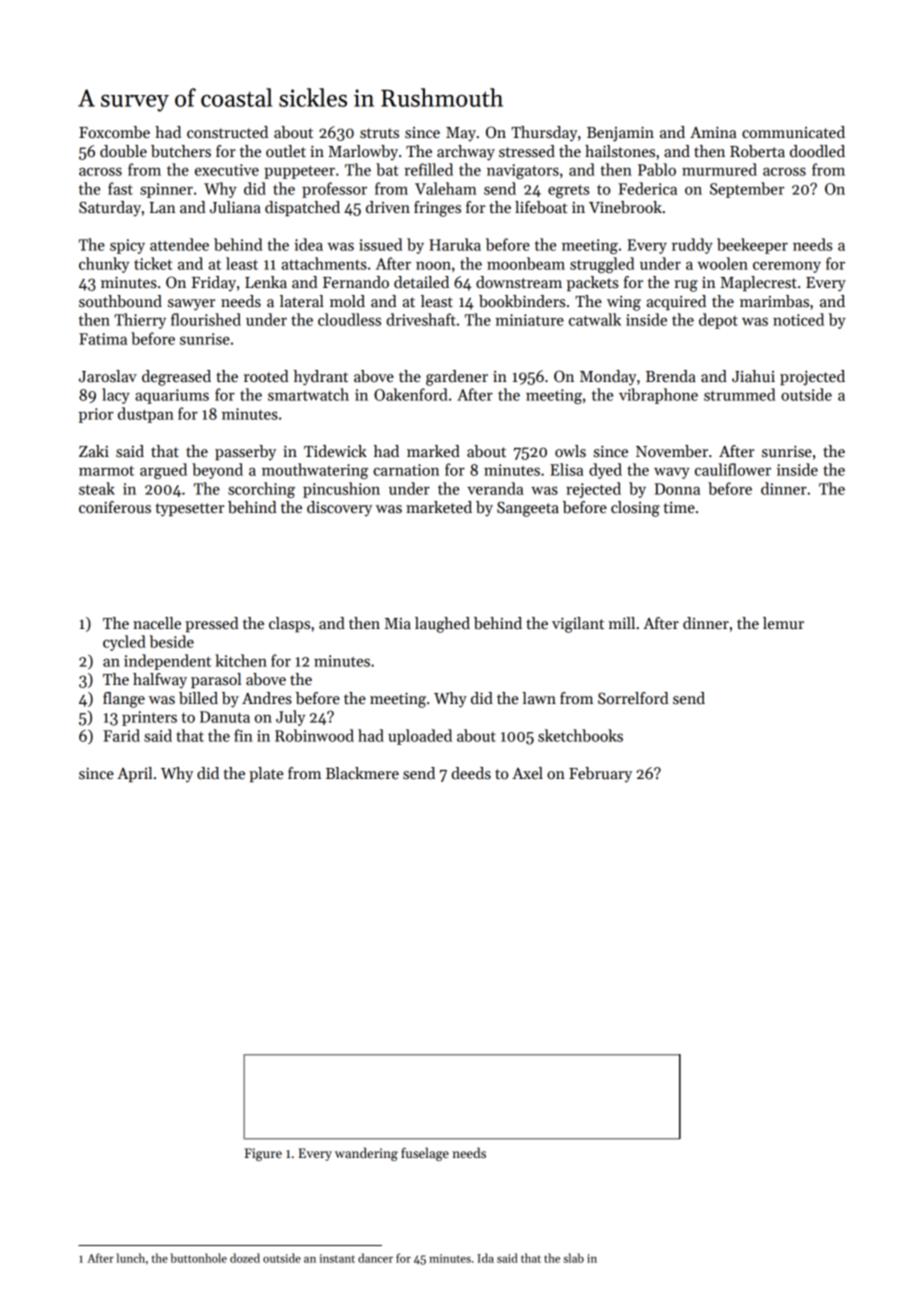 The width and height of the screenshot is (924, 1314). I want to click on Sorrelford, so click(633, 698).
